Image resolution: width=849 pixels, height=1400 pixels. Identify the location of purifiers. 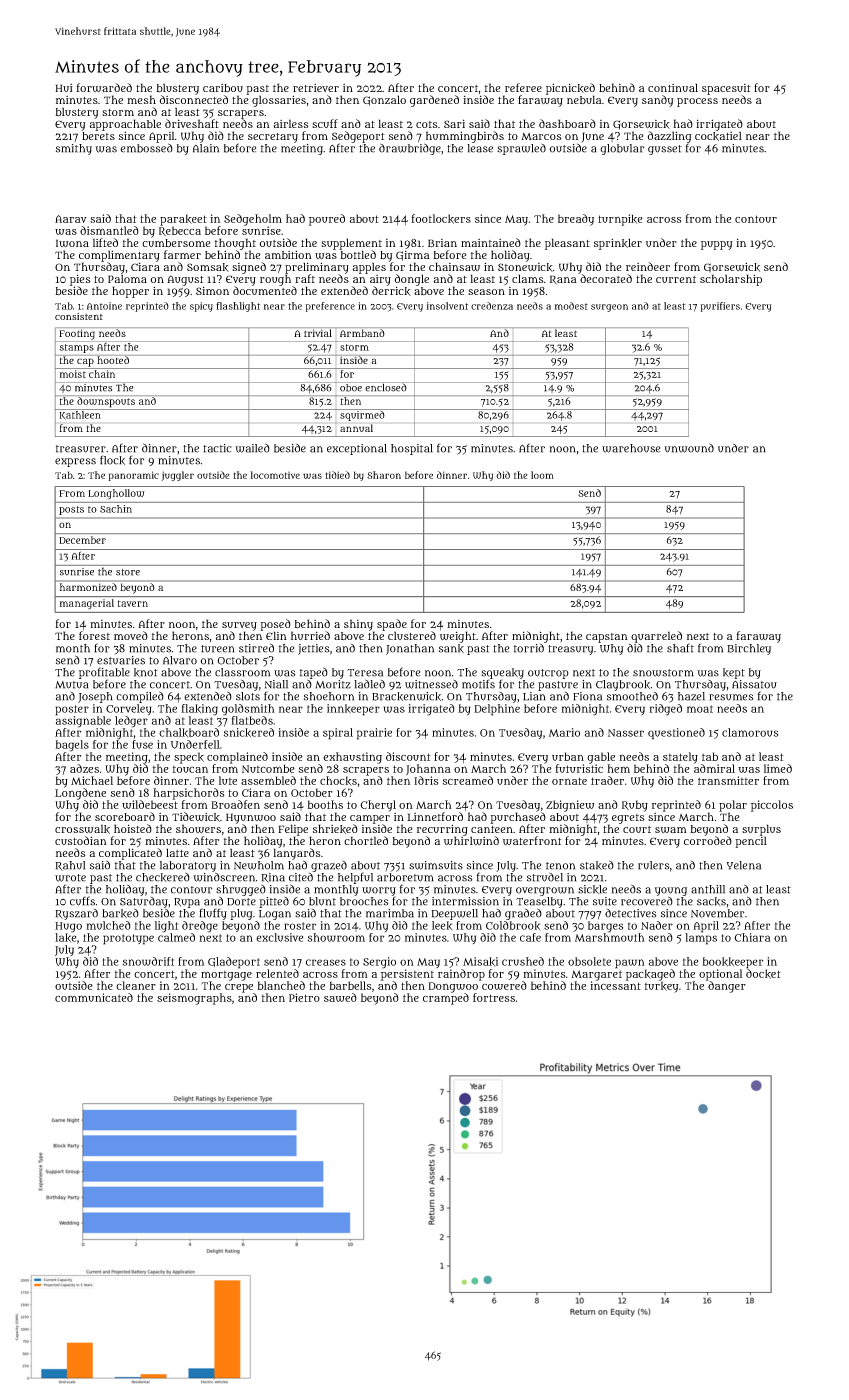
(720, 307).
